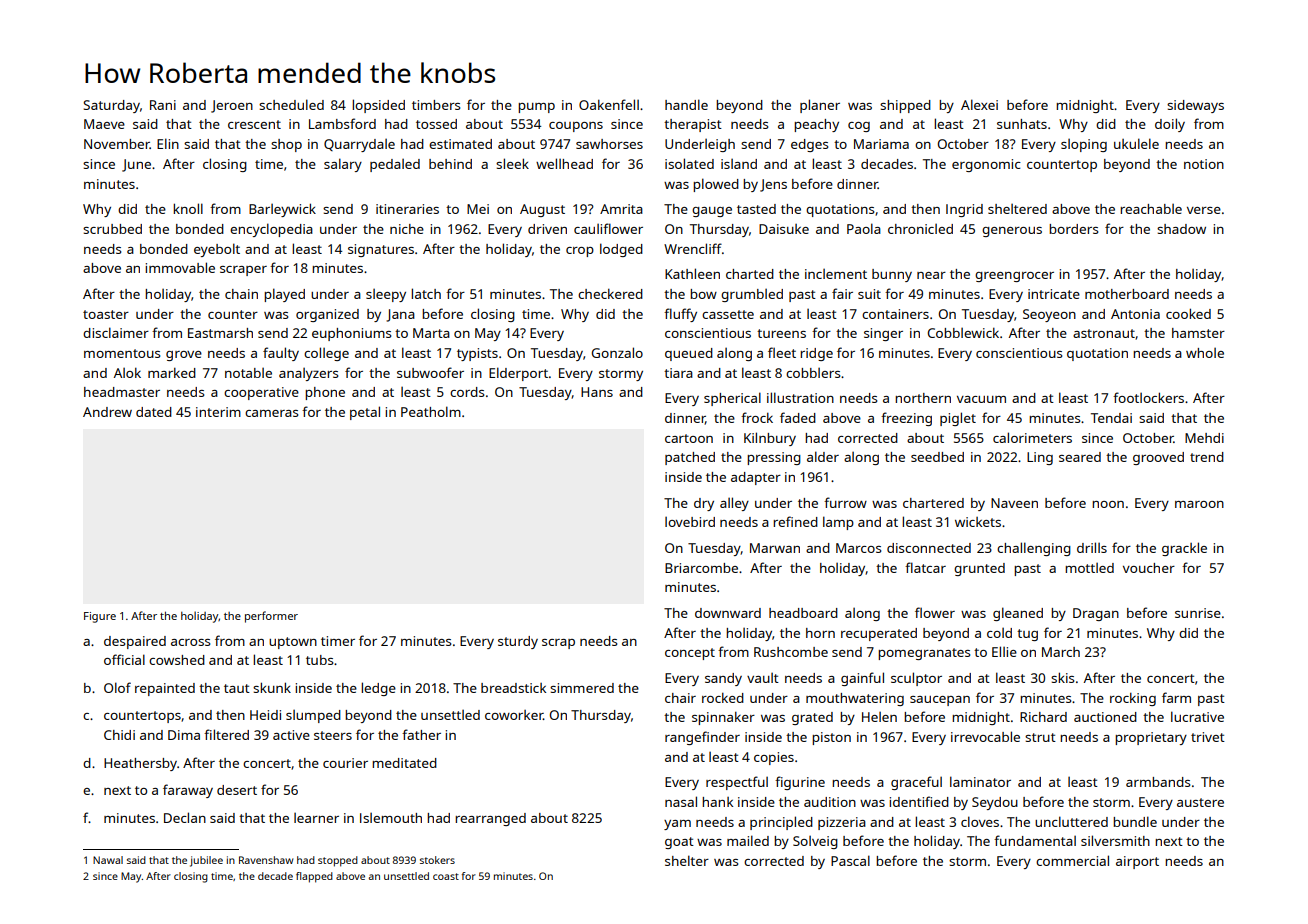 This screenshot has height=924, width=1308. I want to click on tasted, so click(756, 209).
